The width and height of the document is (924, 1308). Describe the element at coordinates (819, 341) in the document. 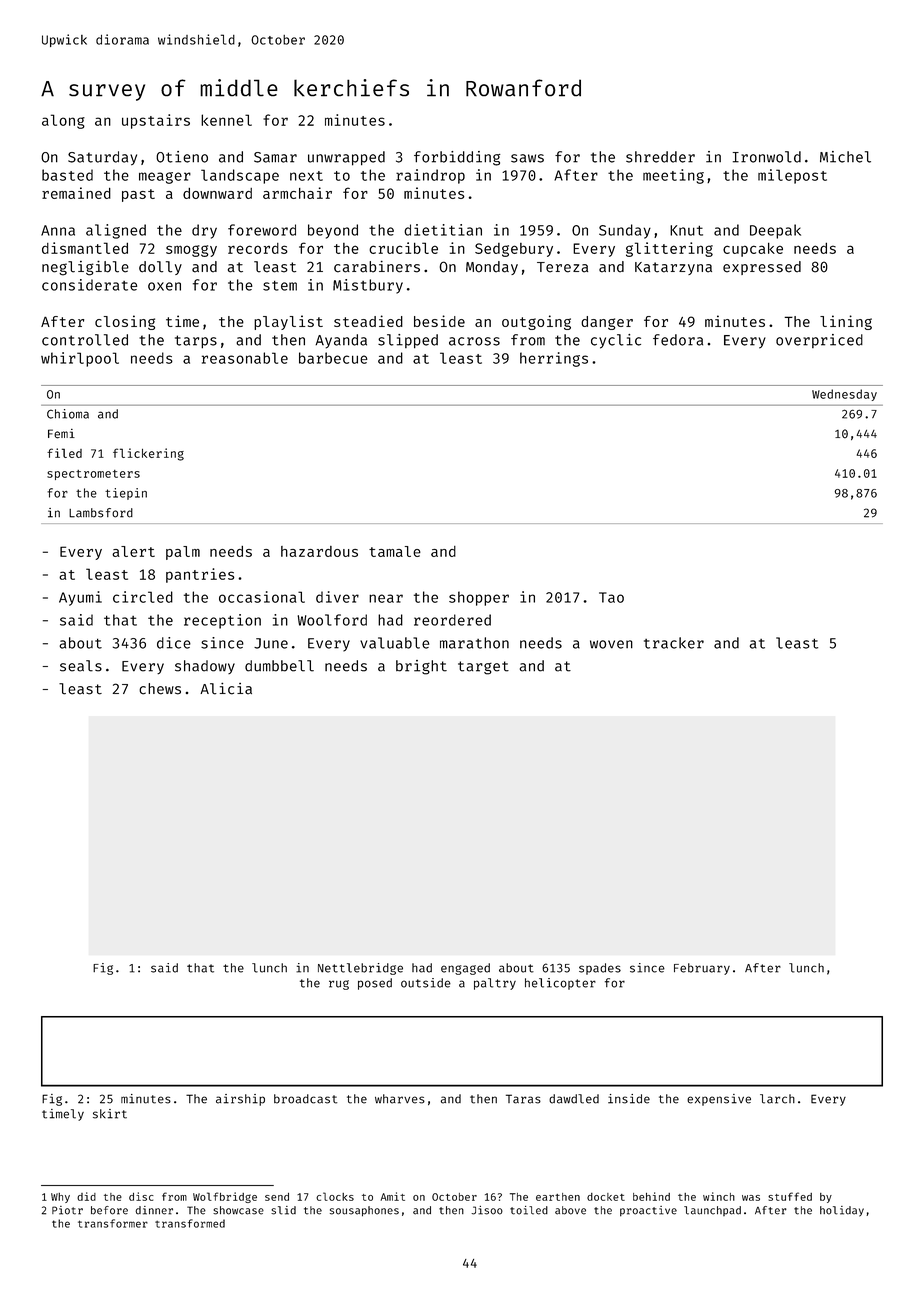

I see `overpriced` at that location.
